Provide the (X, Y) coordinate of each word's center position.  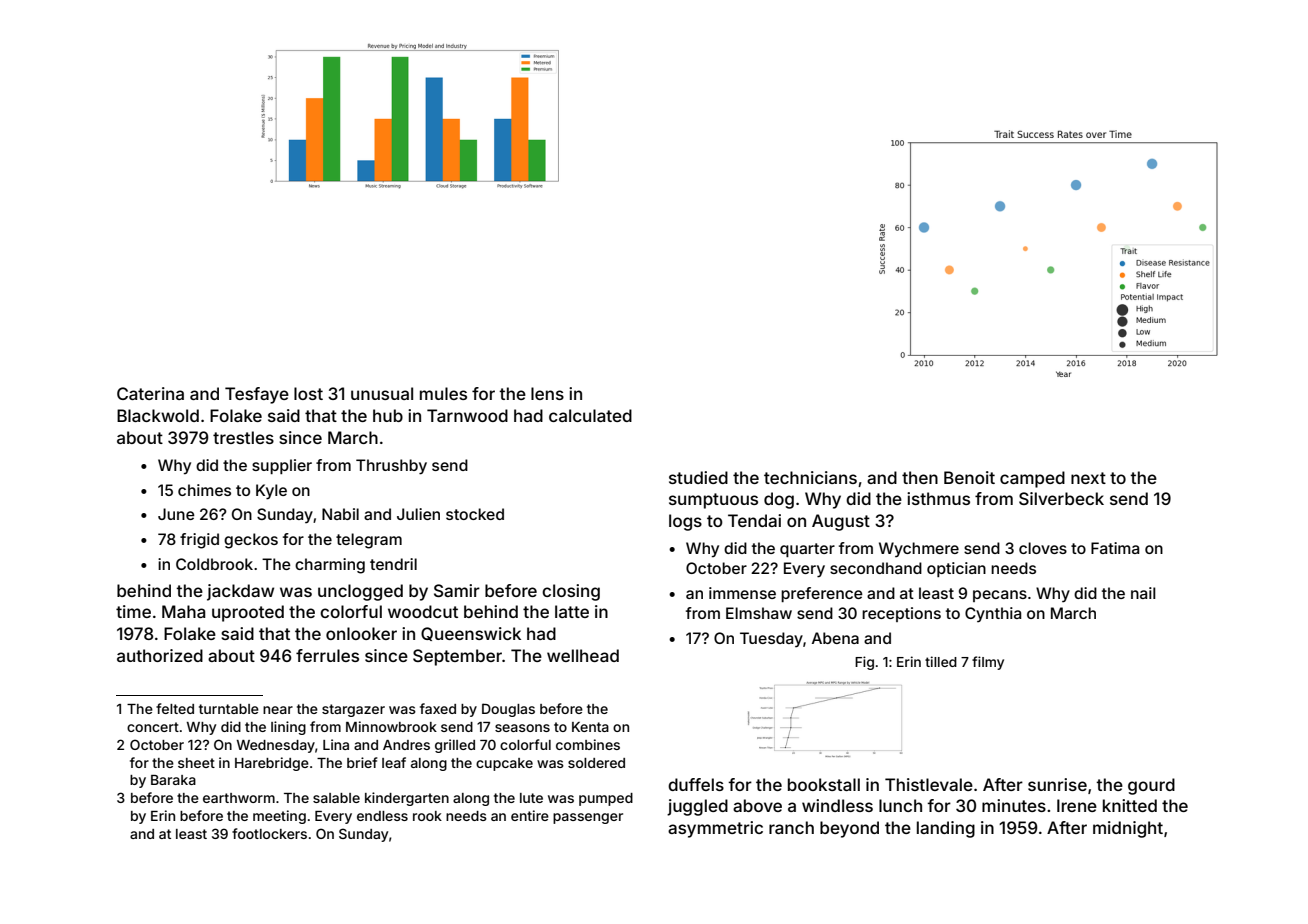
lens (547, 393)
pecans (1000, 596)
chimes (204, 490)
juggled (697, 807)
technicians (810, 477)
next (1088, 478)
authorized (160, 655)
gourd (1151, 786)
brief (362, 762)
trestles (243, 437)
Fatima (1115, 548)
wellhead (583, 655)
